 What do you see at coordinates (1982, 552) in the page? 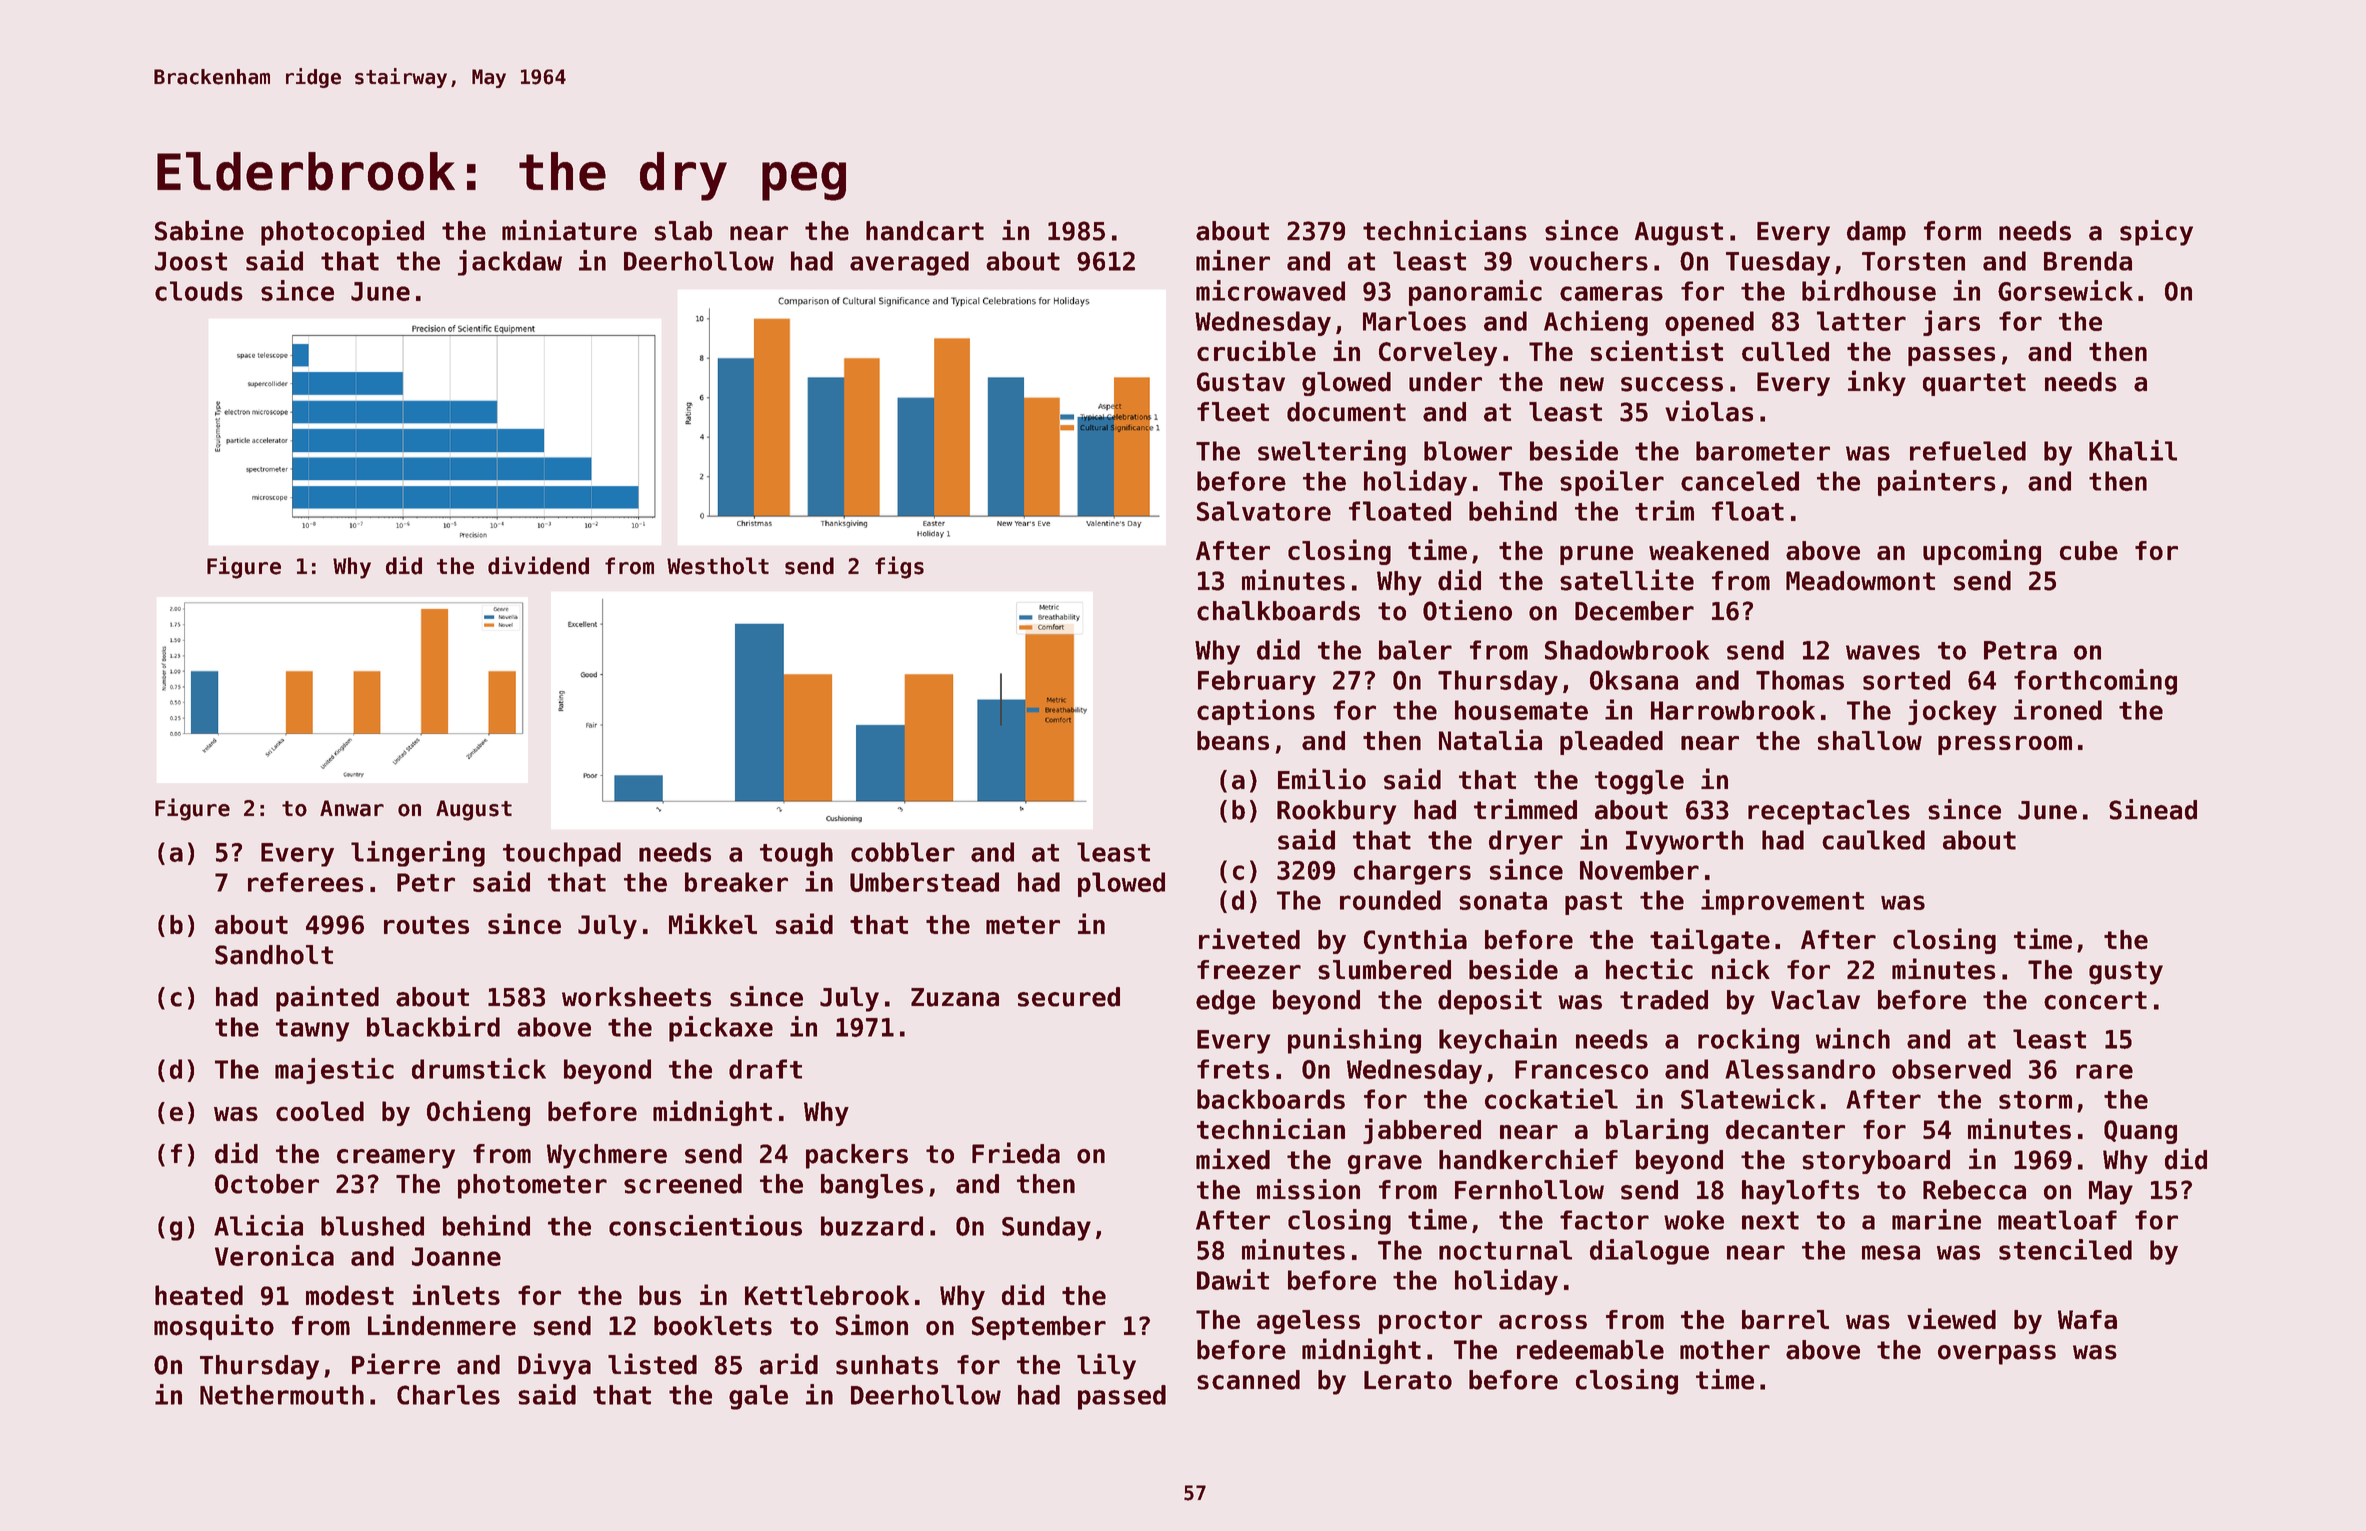
I see `upcoming` at bounding box center [1982, 552].
